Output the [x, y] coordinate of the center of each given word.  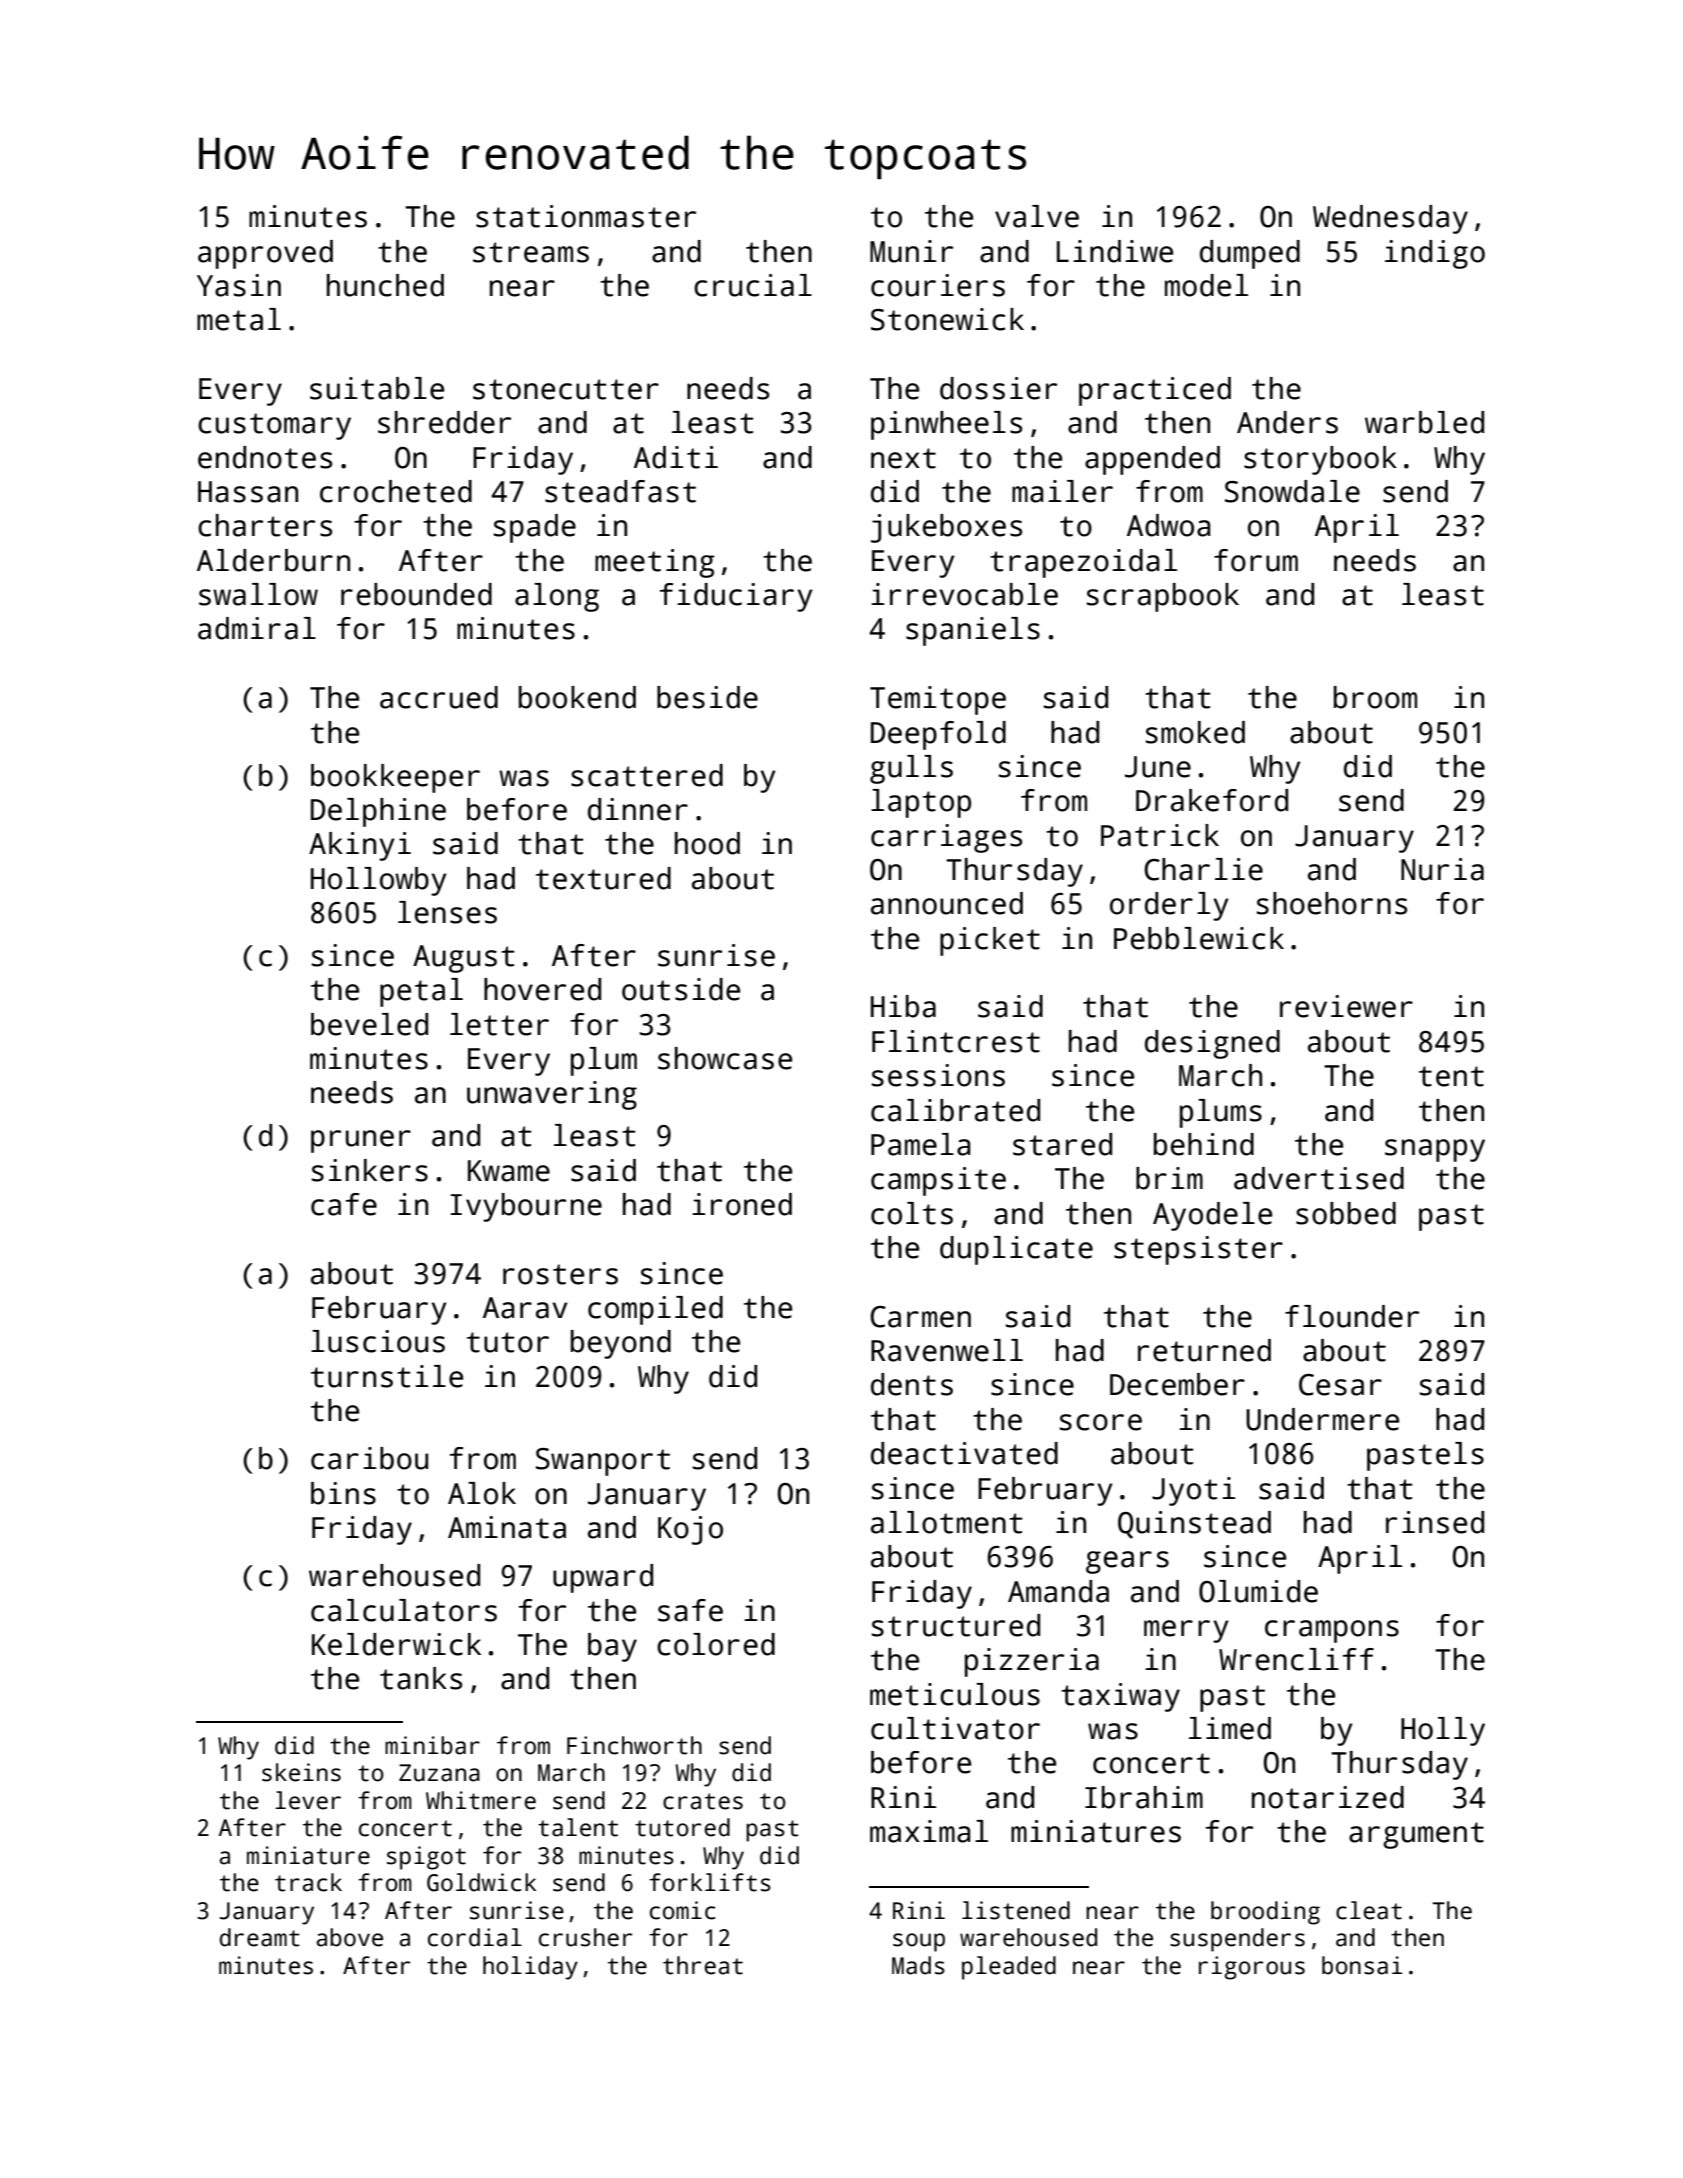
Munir [911, 251]
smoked [1195, 732]
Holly [1443, 1731]
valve [1037, 216]
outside [681, 989]
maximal [929, 1831]
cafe [344, 1204]
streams [531, 252]
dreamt [260, 1937]
